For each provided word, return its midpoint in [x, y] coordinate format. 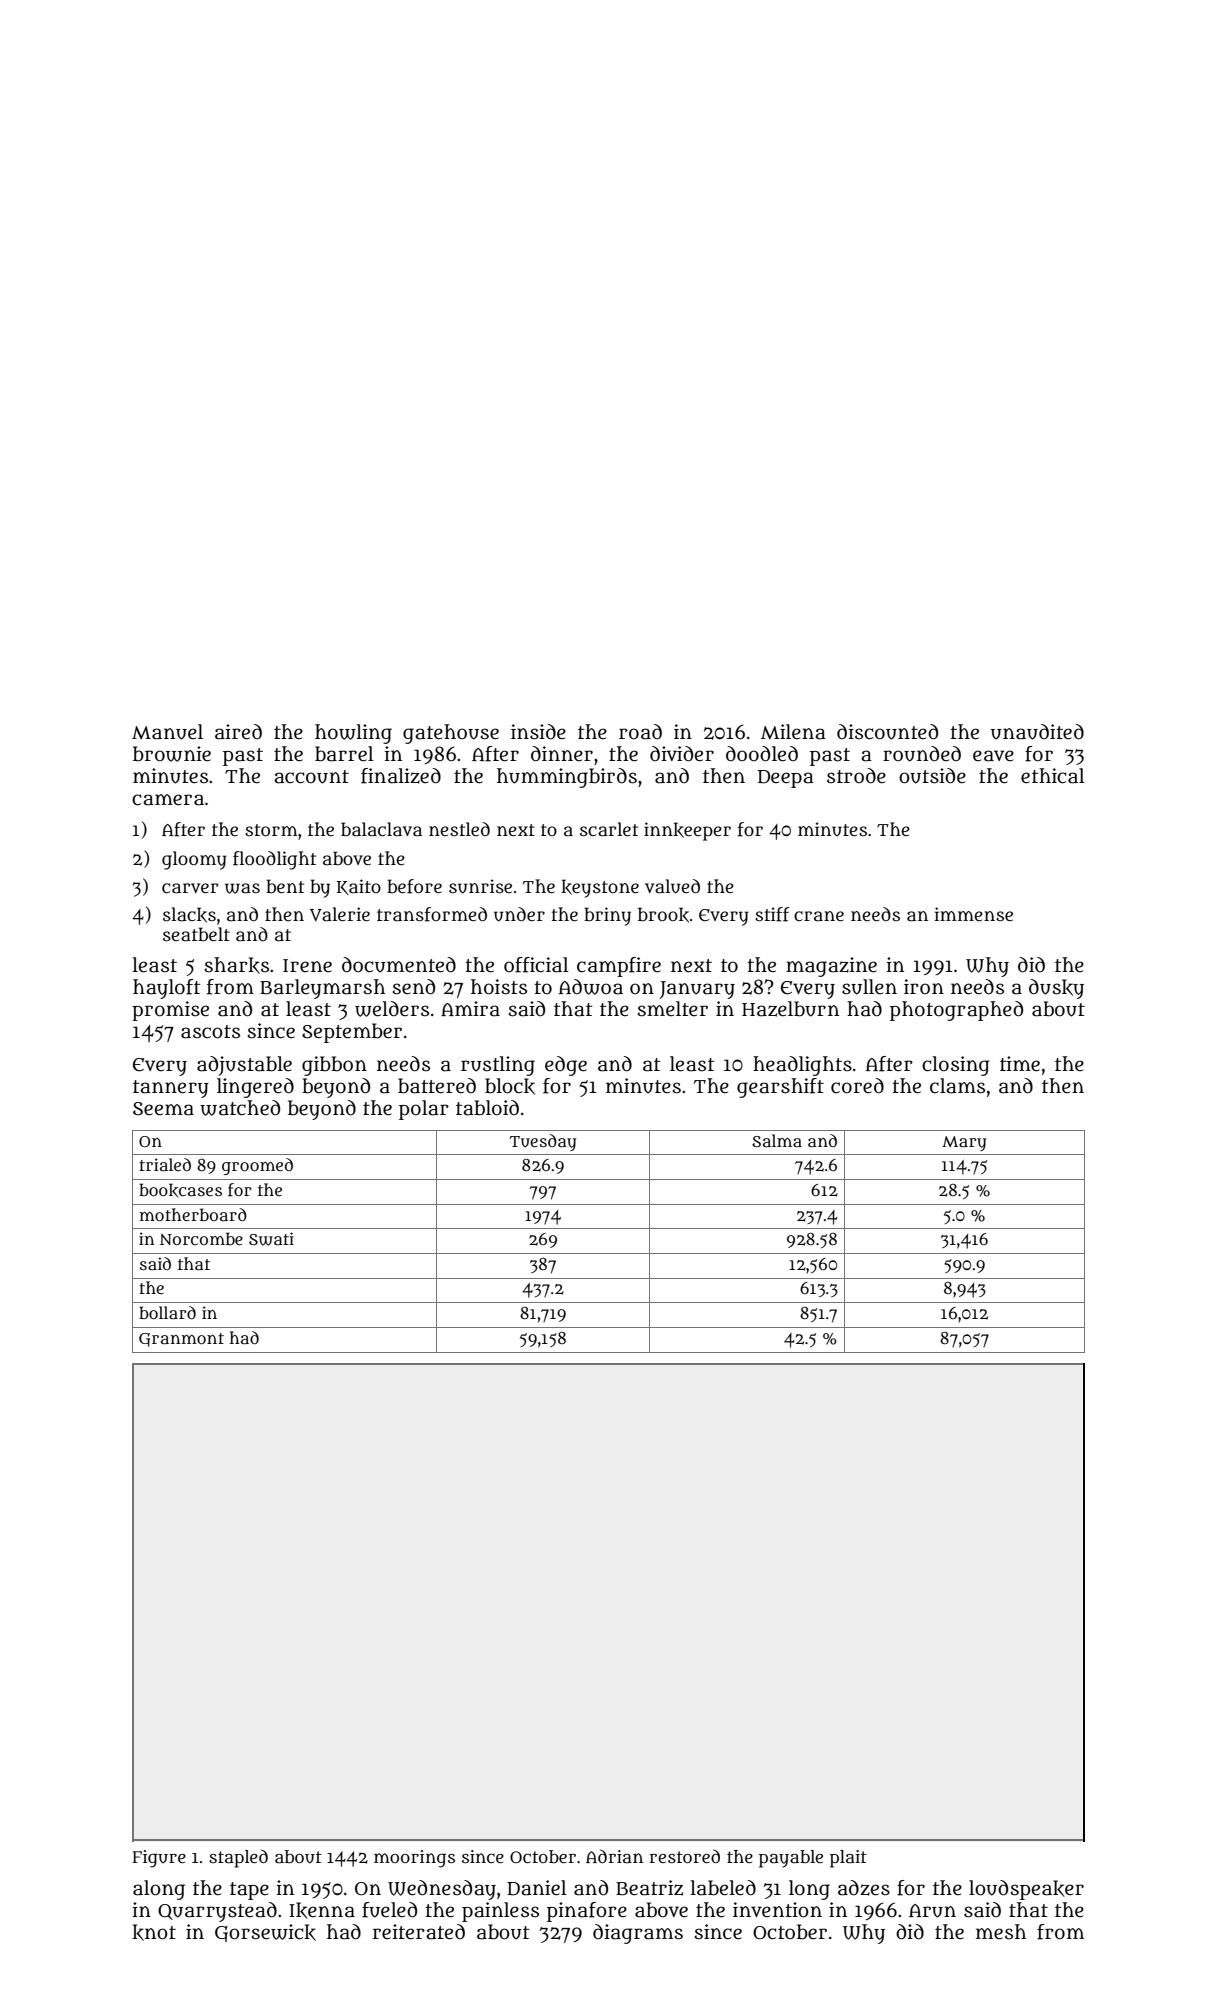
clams [957, 1086]
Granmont [181, 1340]
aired [238, 732]
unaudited [1037, 732]
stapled [238, 1858]
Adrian [614, 1856]
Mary [964, 1143]
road [640, 732]
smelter [673, 1009]
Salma [777, 1140]
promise [170, 1011]
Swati [271, 1239]
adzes [864, 1888]
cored [857, 1086]
